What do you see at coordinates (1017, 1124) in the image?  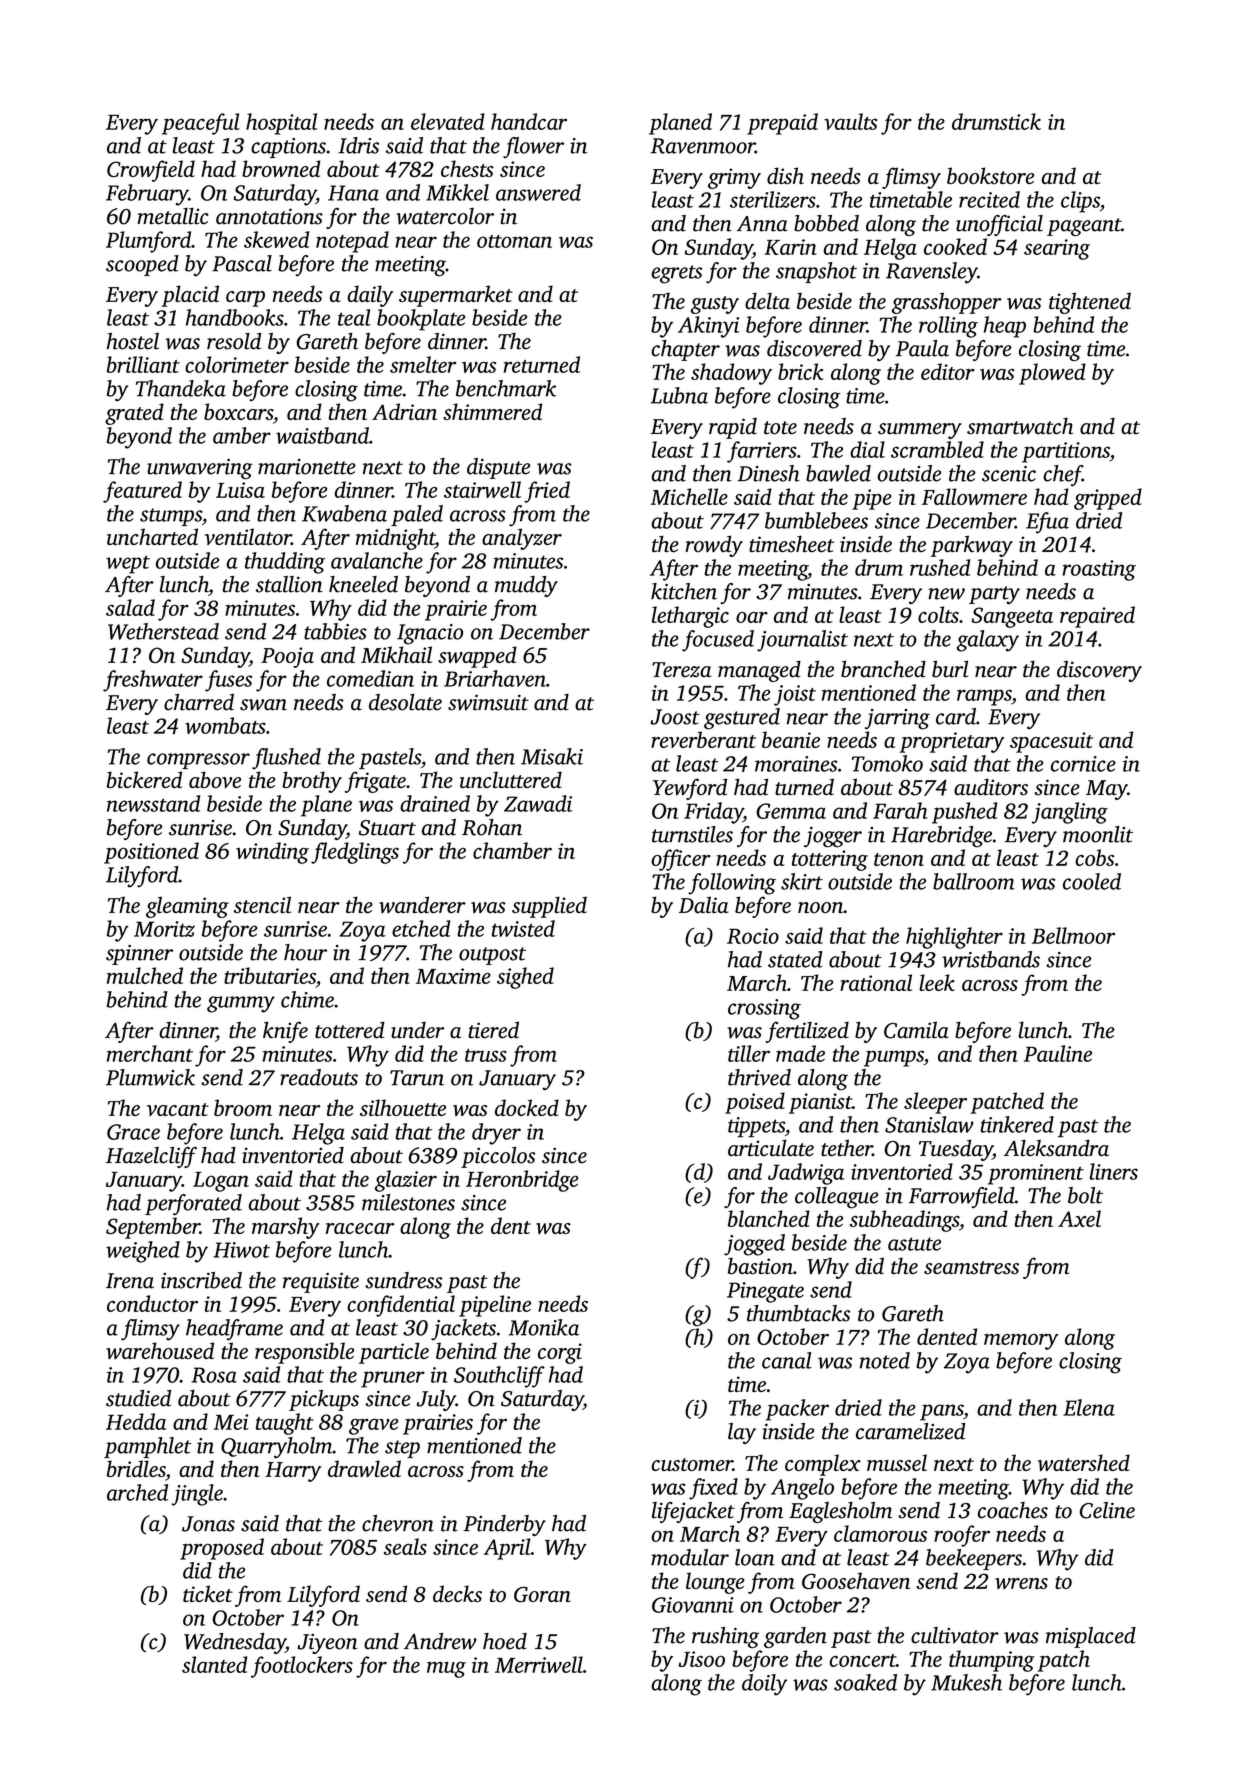 I see `tinkered` at bounding box center [1017, 1124].
